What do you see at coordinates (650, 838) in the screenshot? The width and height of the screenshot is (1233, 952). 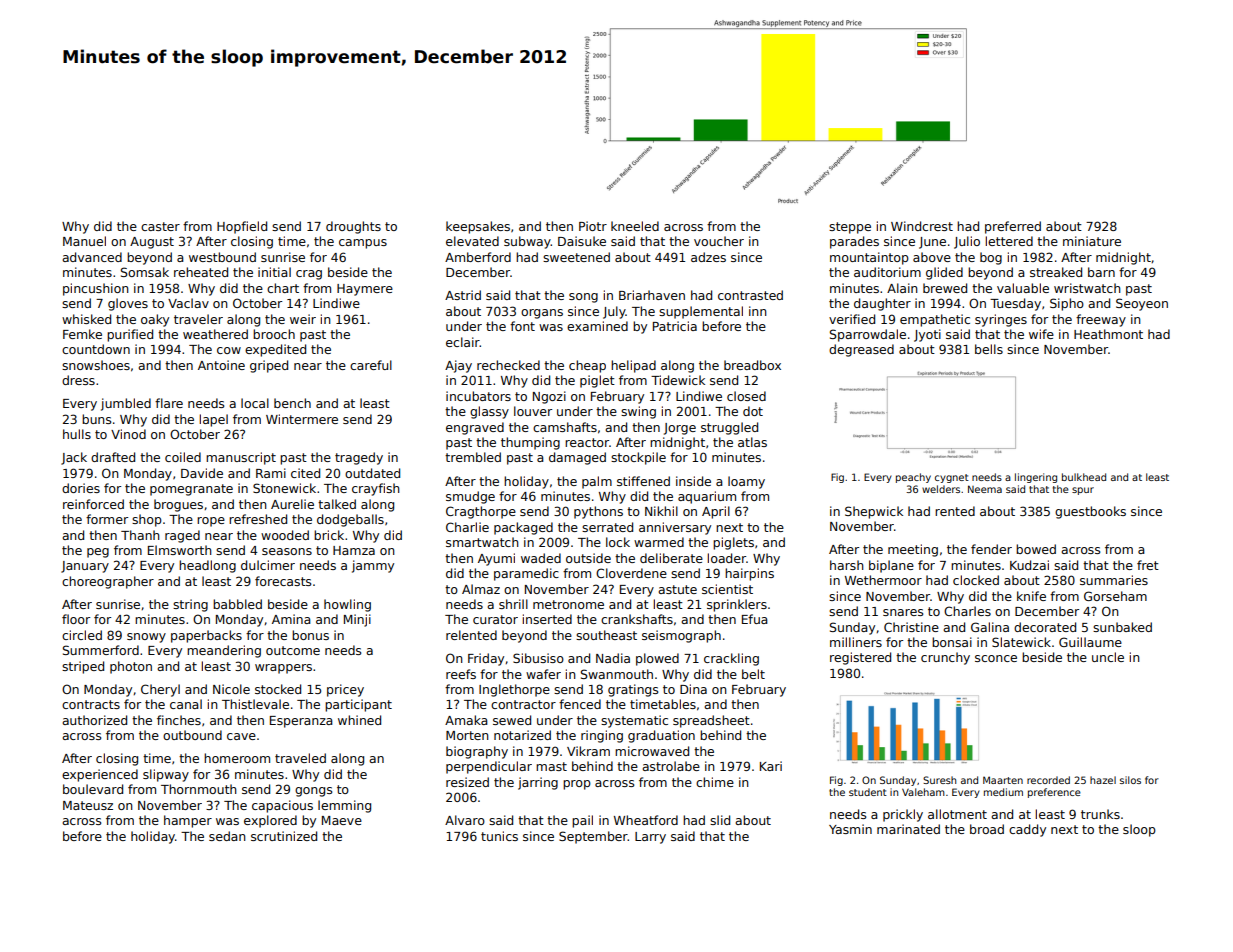 I see `Larry` at bounding box center [650, 838].
